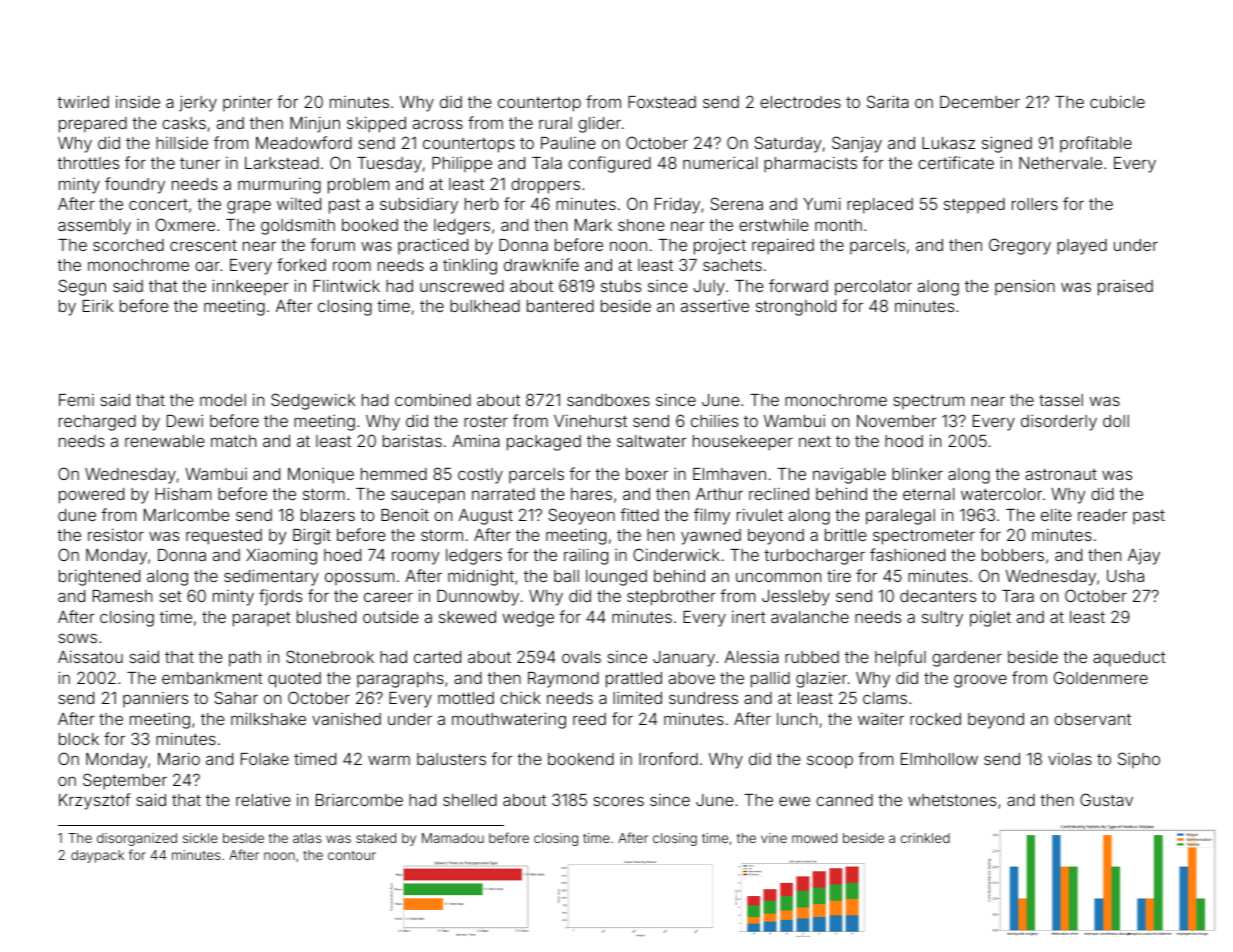 This image has height=952, width=1233. What do you see at coordinates (581, 657) in the image?
I see `ovals` at bounding box center [581, 657].
